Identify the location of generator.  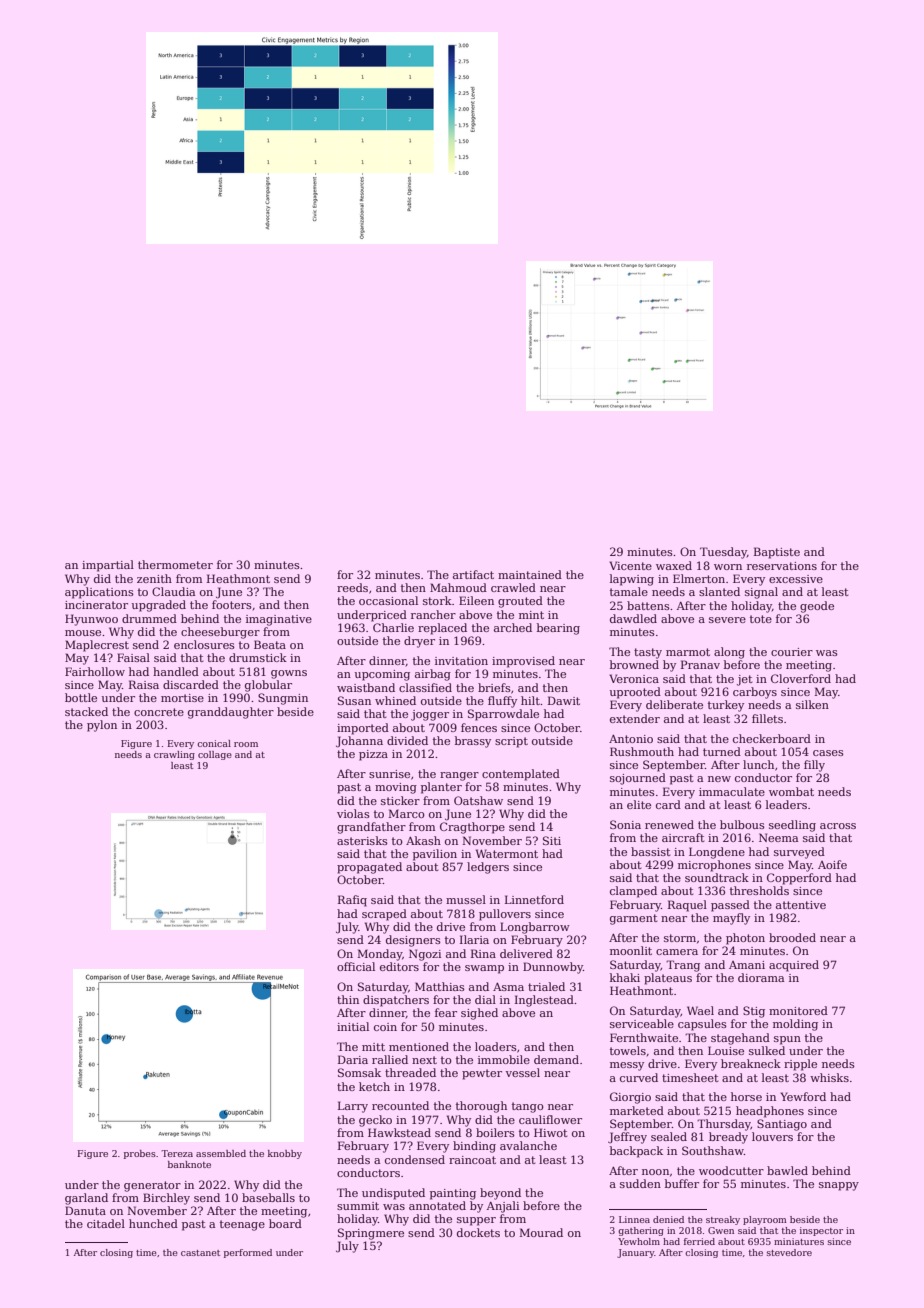
(152, 1186).
